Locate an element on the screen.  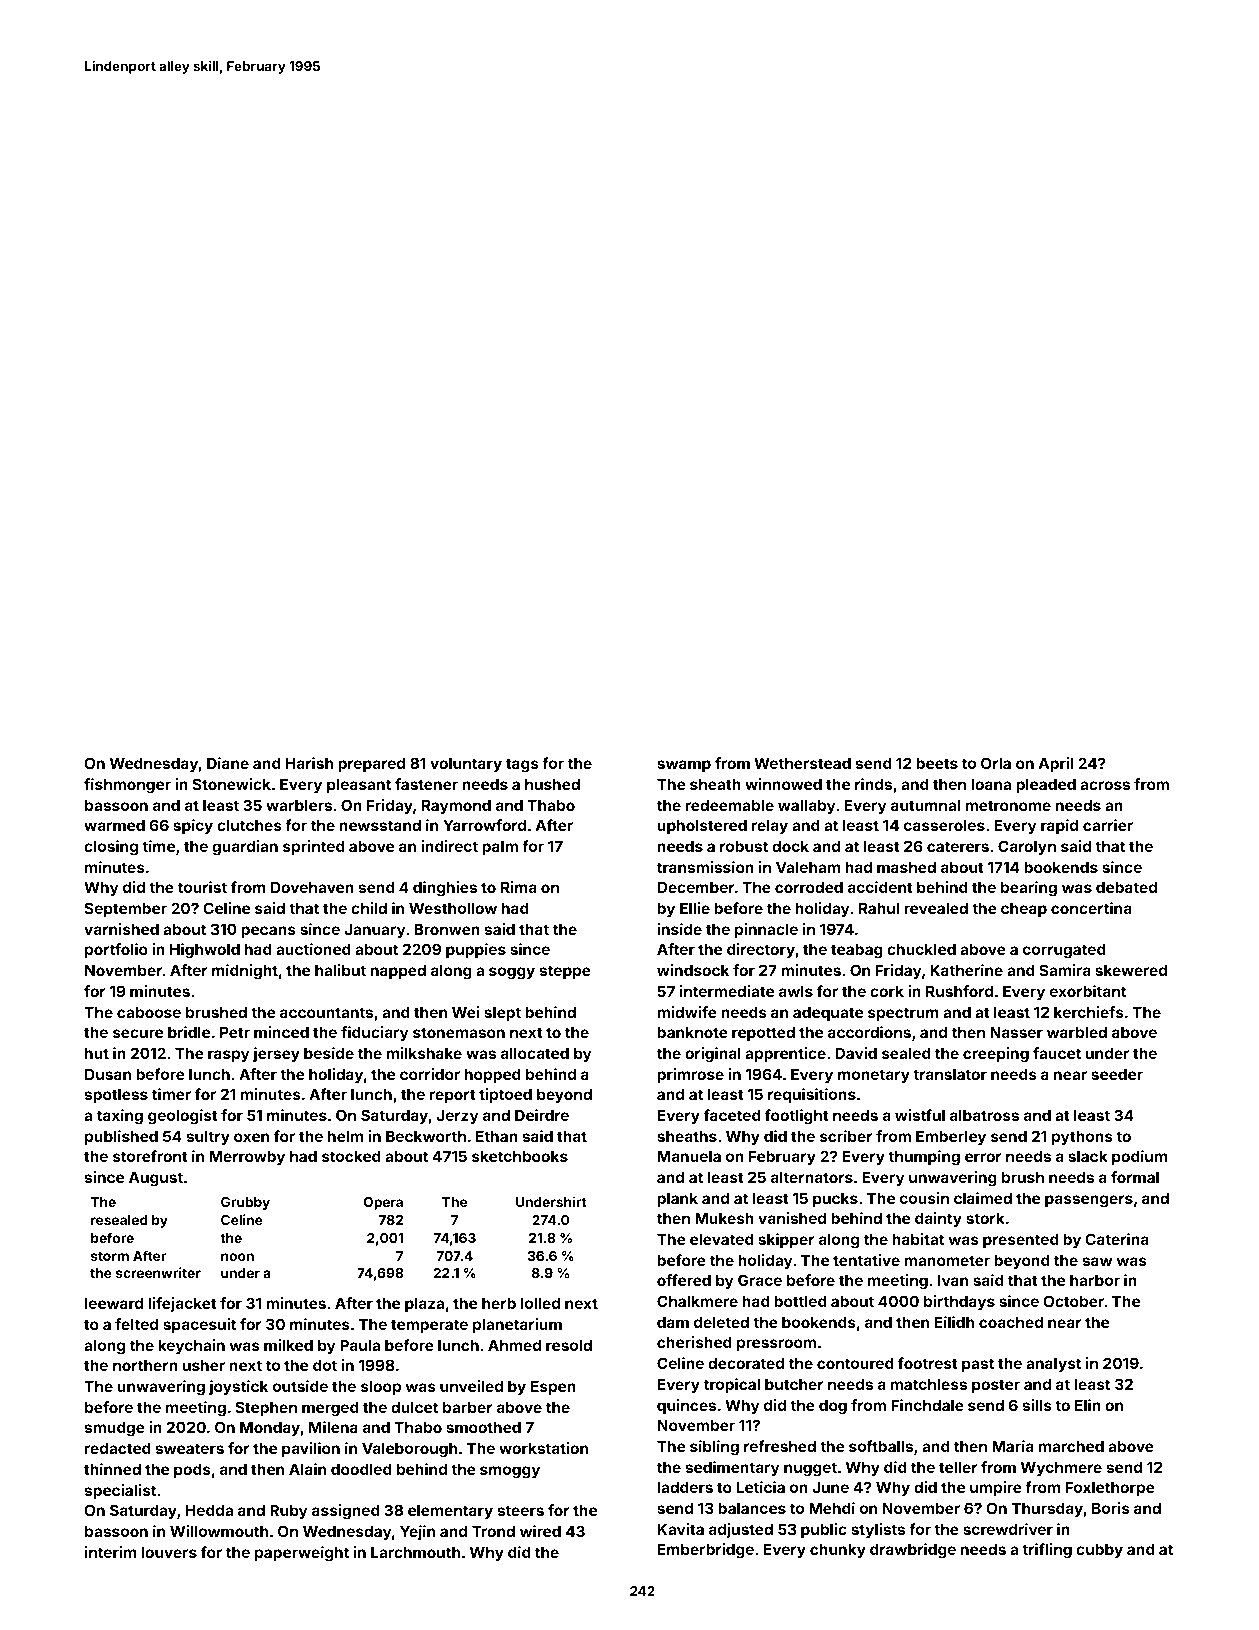
paperweight is located at coordinates (302, 1554).
